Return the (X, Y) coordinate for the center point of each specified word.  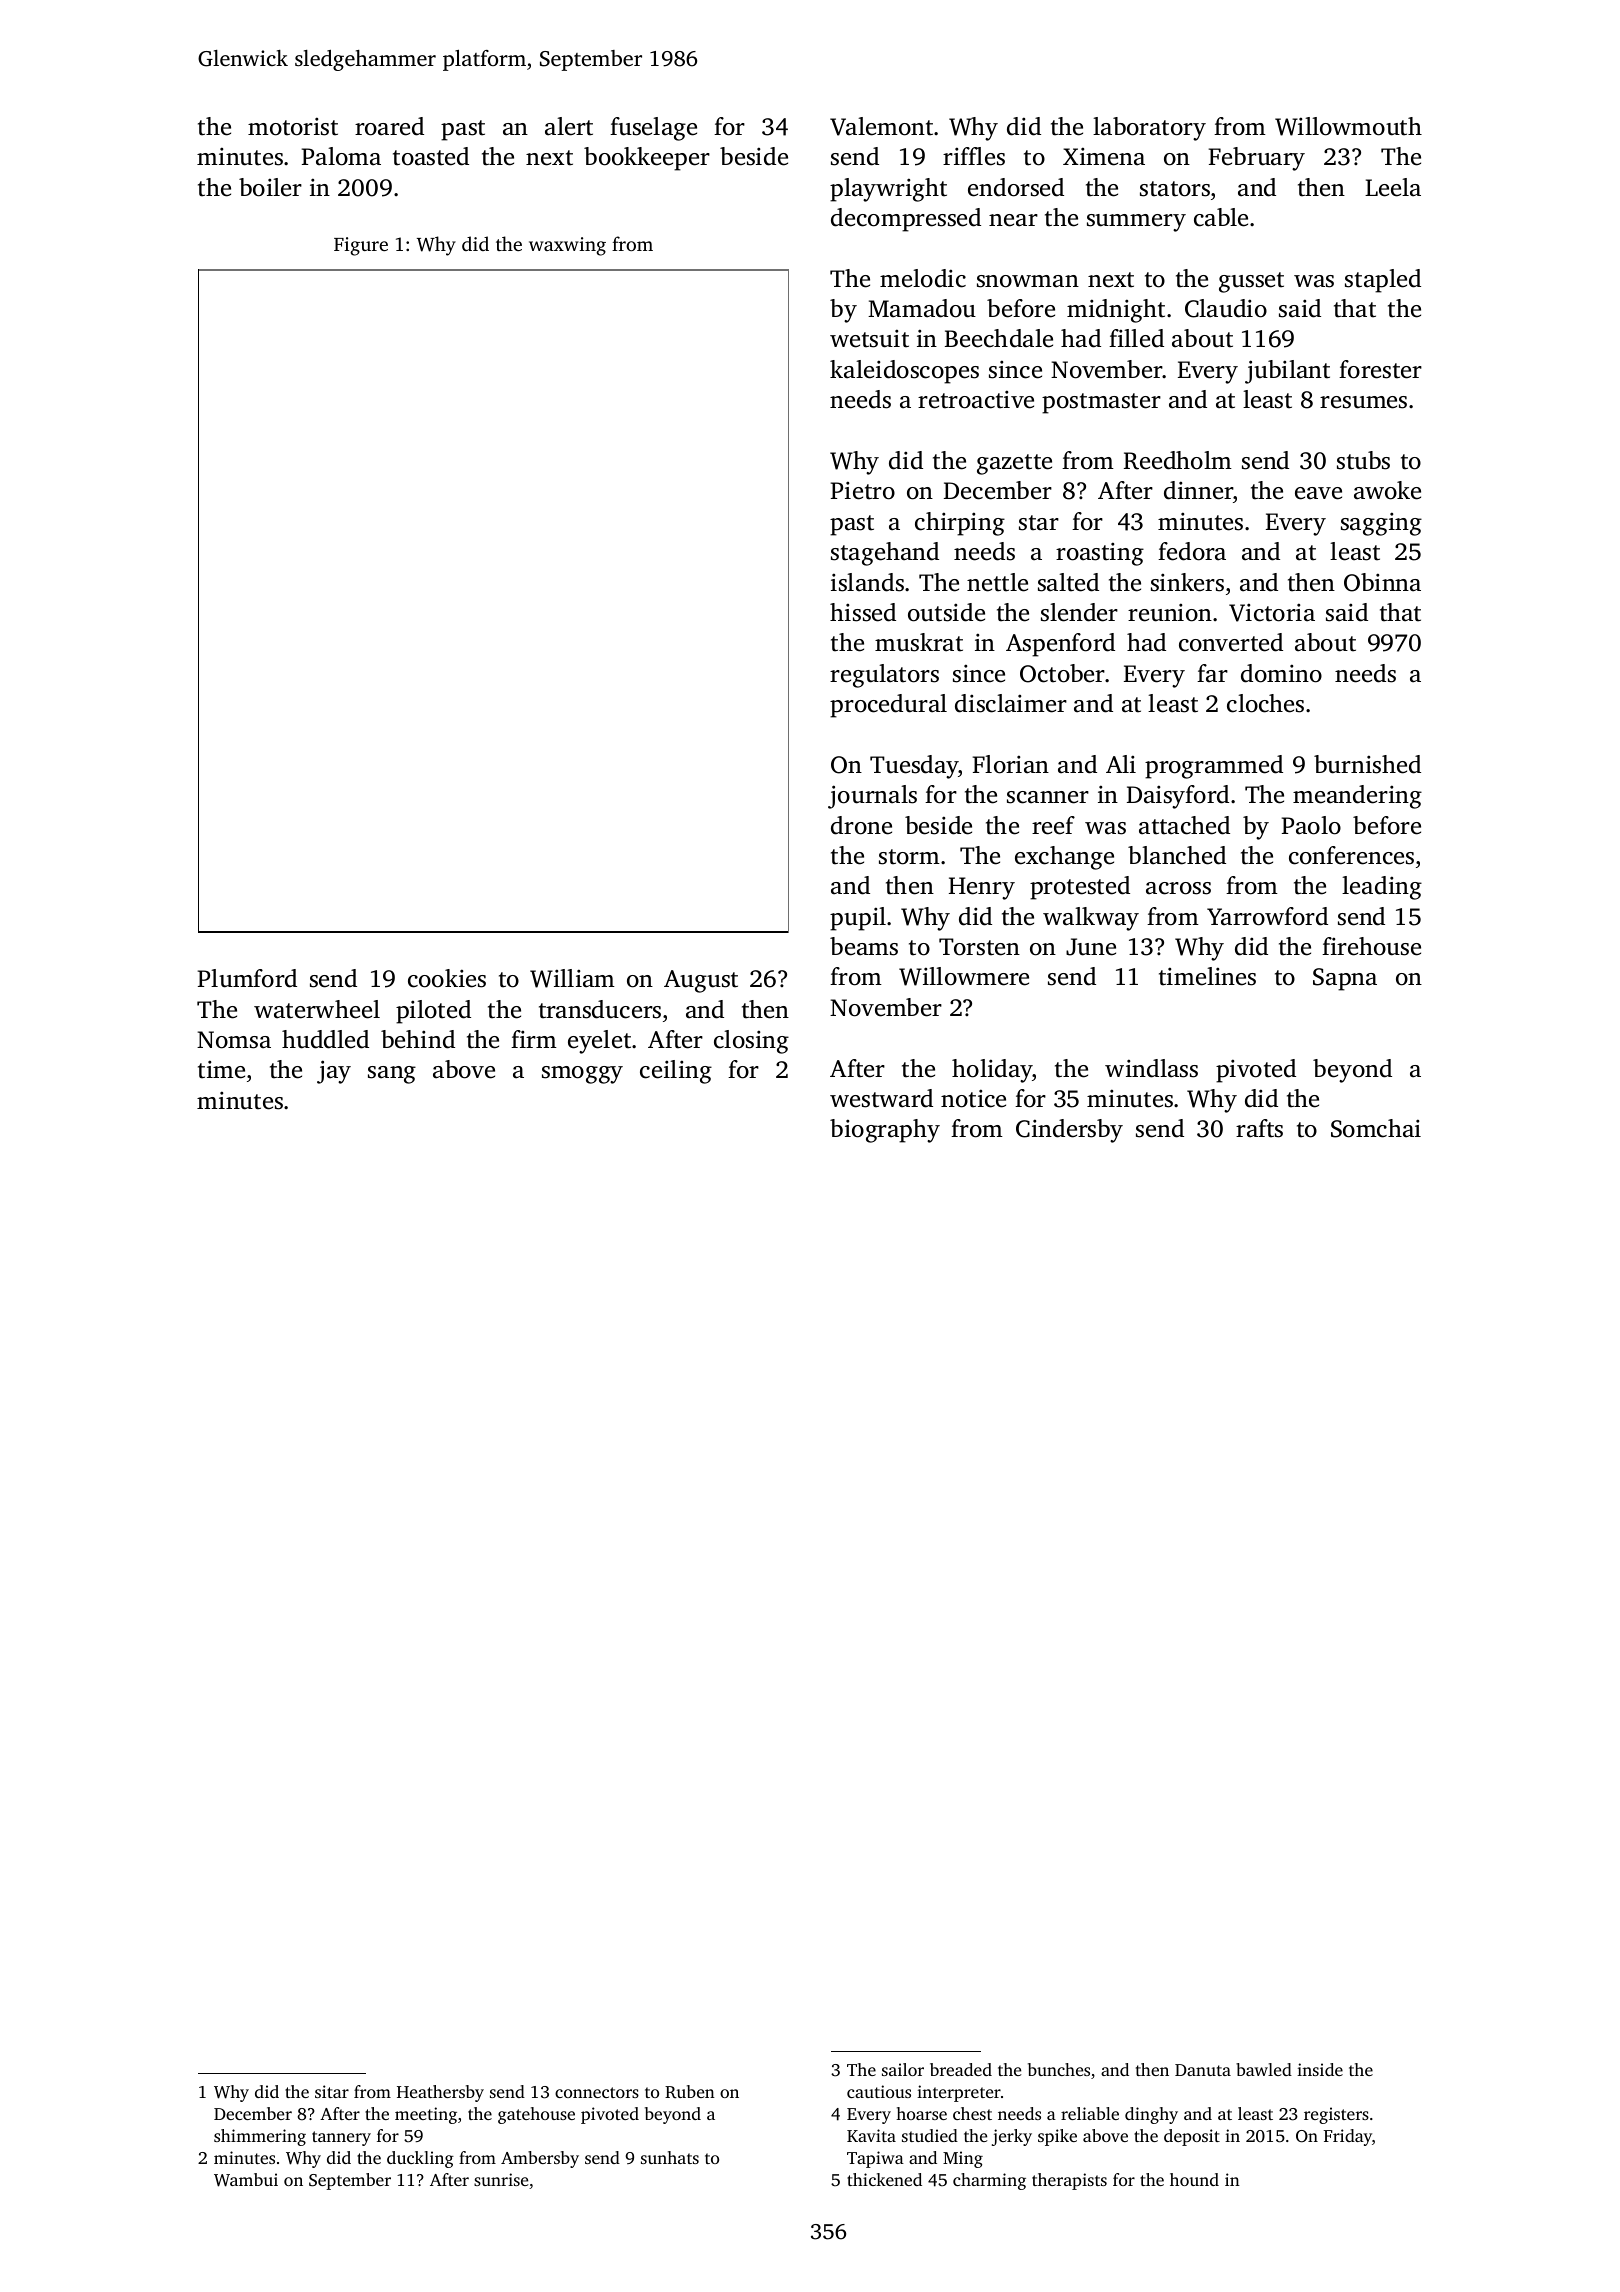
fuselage (653, 129)
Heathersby (440, 2093)
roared (389, 126)
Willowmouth (1348, 126)
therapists (1069, 2181)
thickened (884, 2179)
